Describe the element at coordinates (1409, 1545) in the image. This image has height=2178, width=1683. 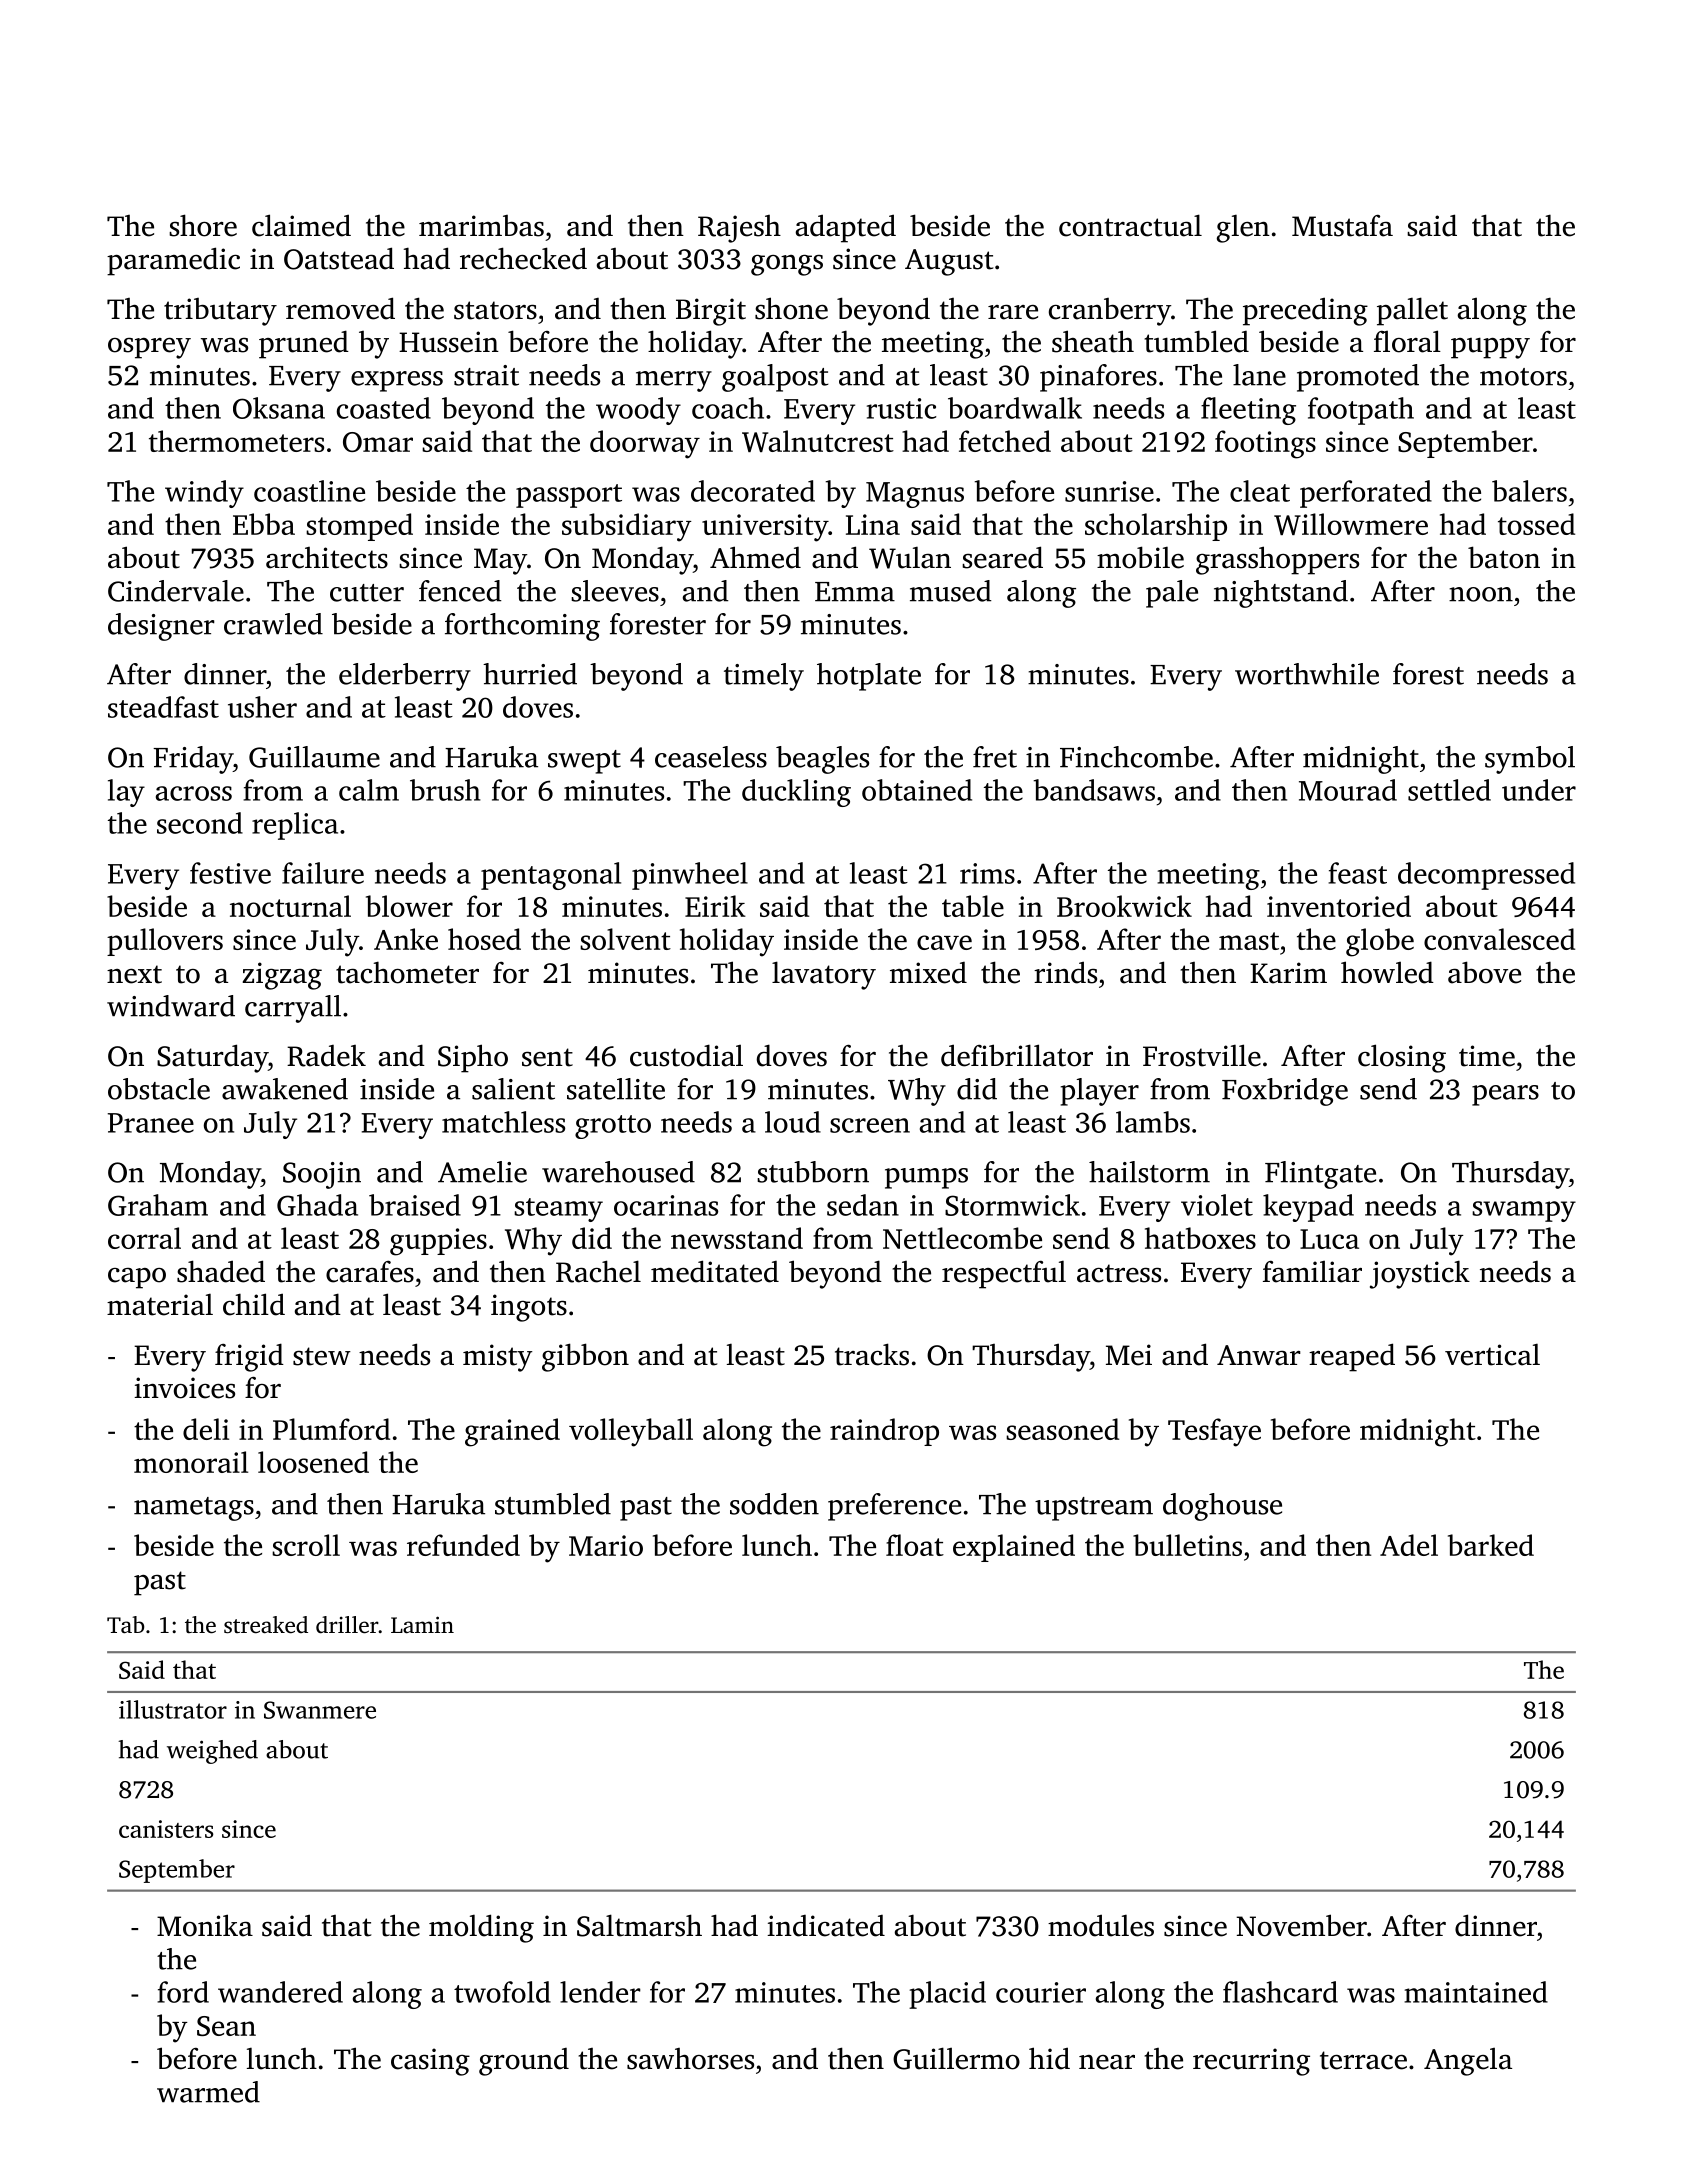
I see `Adel` at that location.
